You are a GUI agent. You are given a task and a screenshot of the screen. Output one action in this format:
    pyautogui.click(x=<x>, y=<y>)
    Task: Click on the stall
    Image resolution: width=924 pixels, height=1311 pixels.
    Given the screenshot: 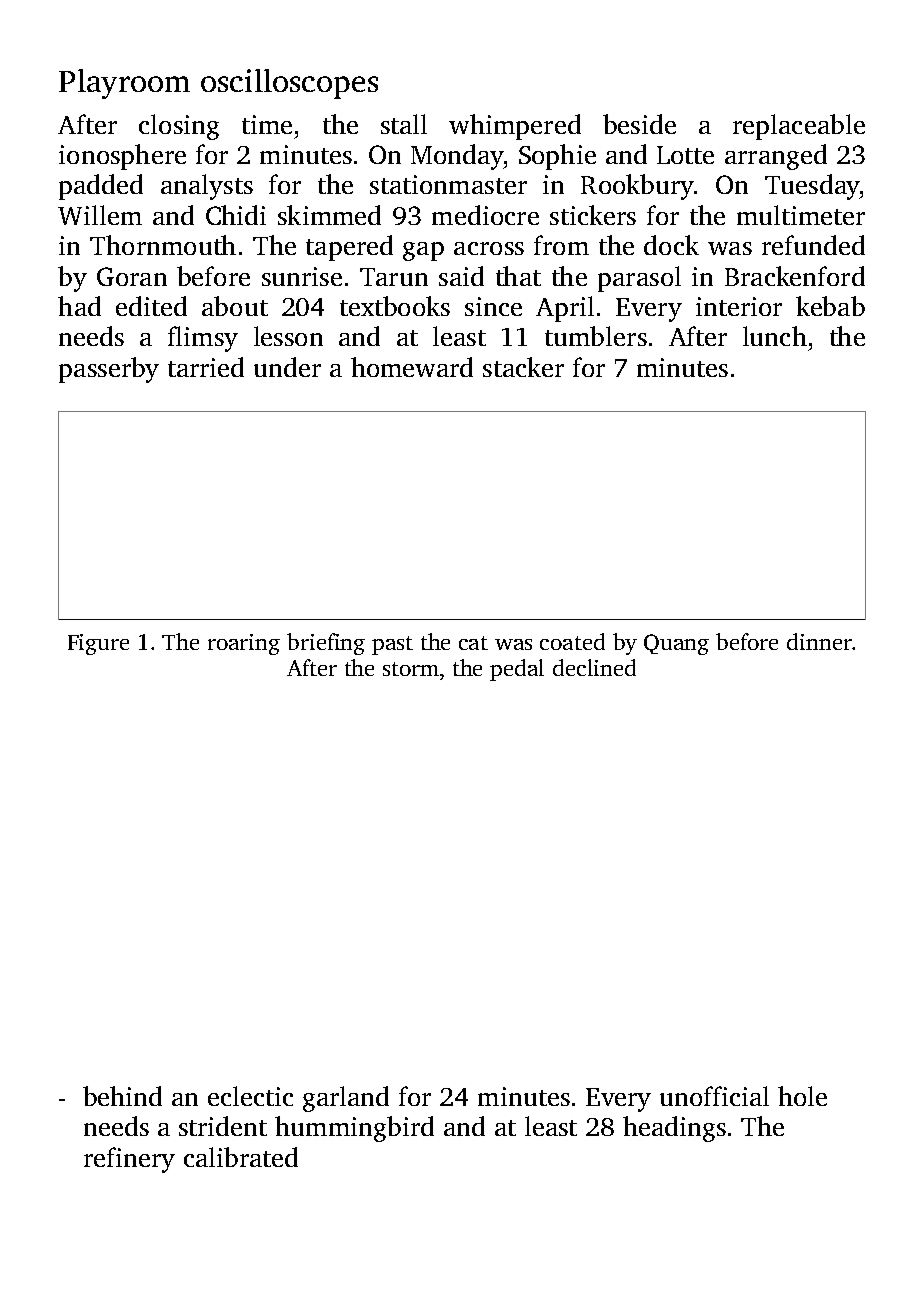 What is the action you would take?
    pyautogui.click(x=404, y=124)
